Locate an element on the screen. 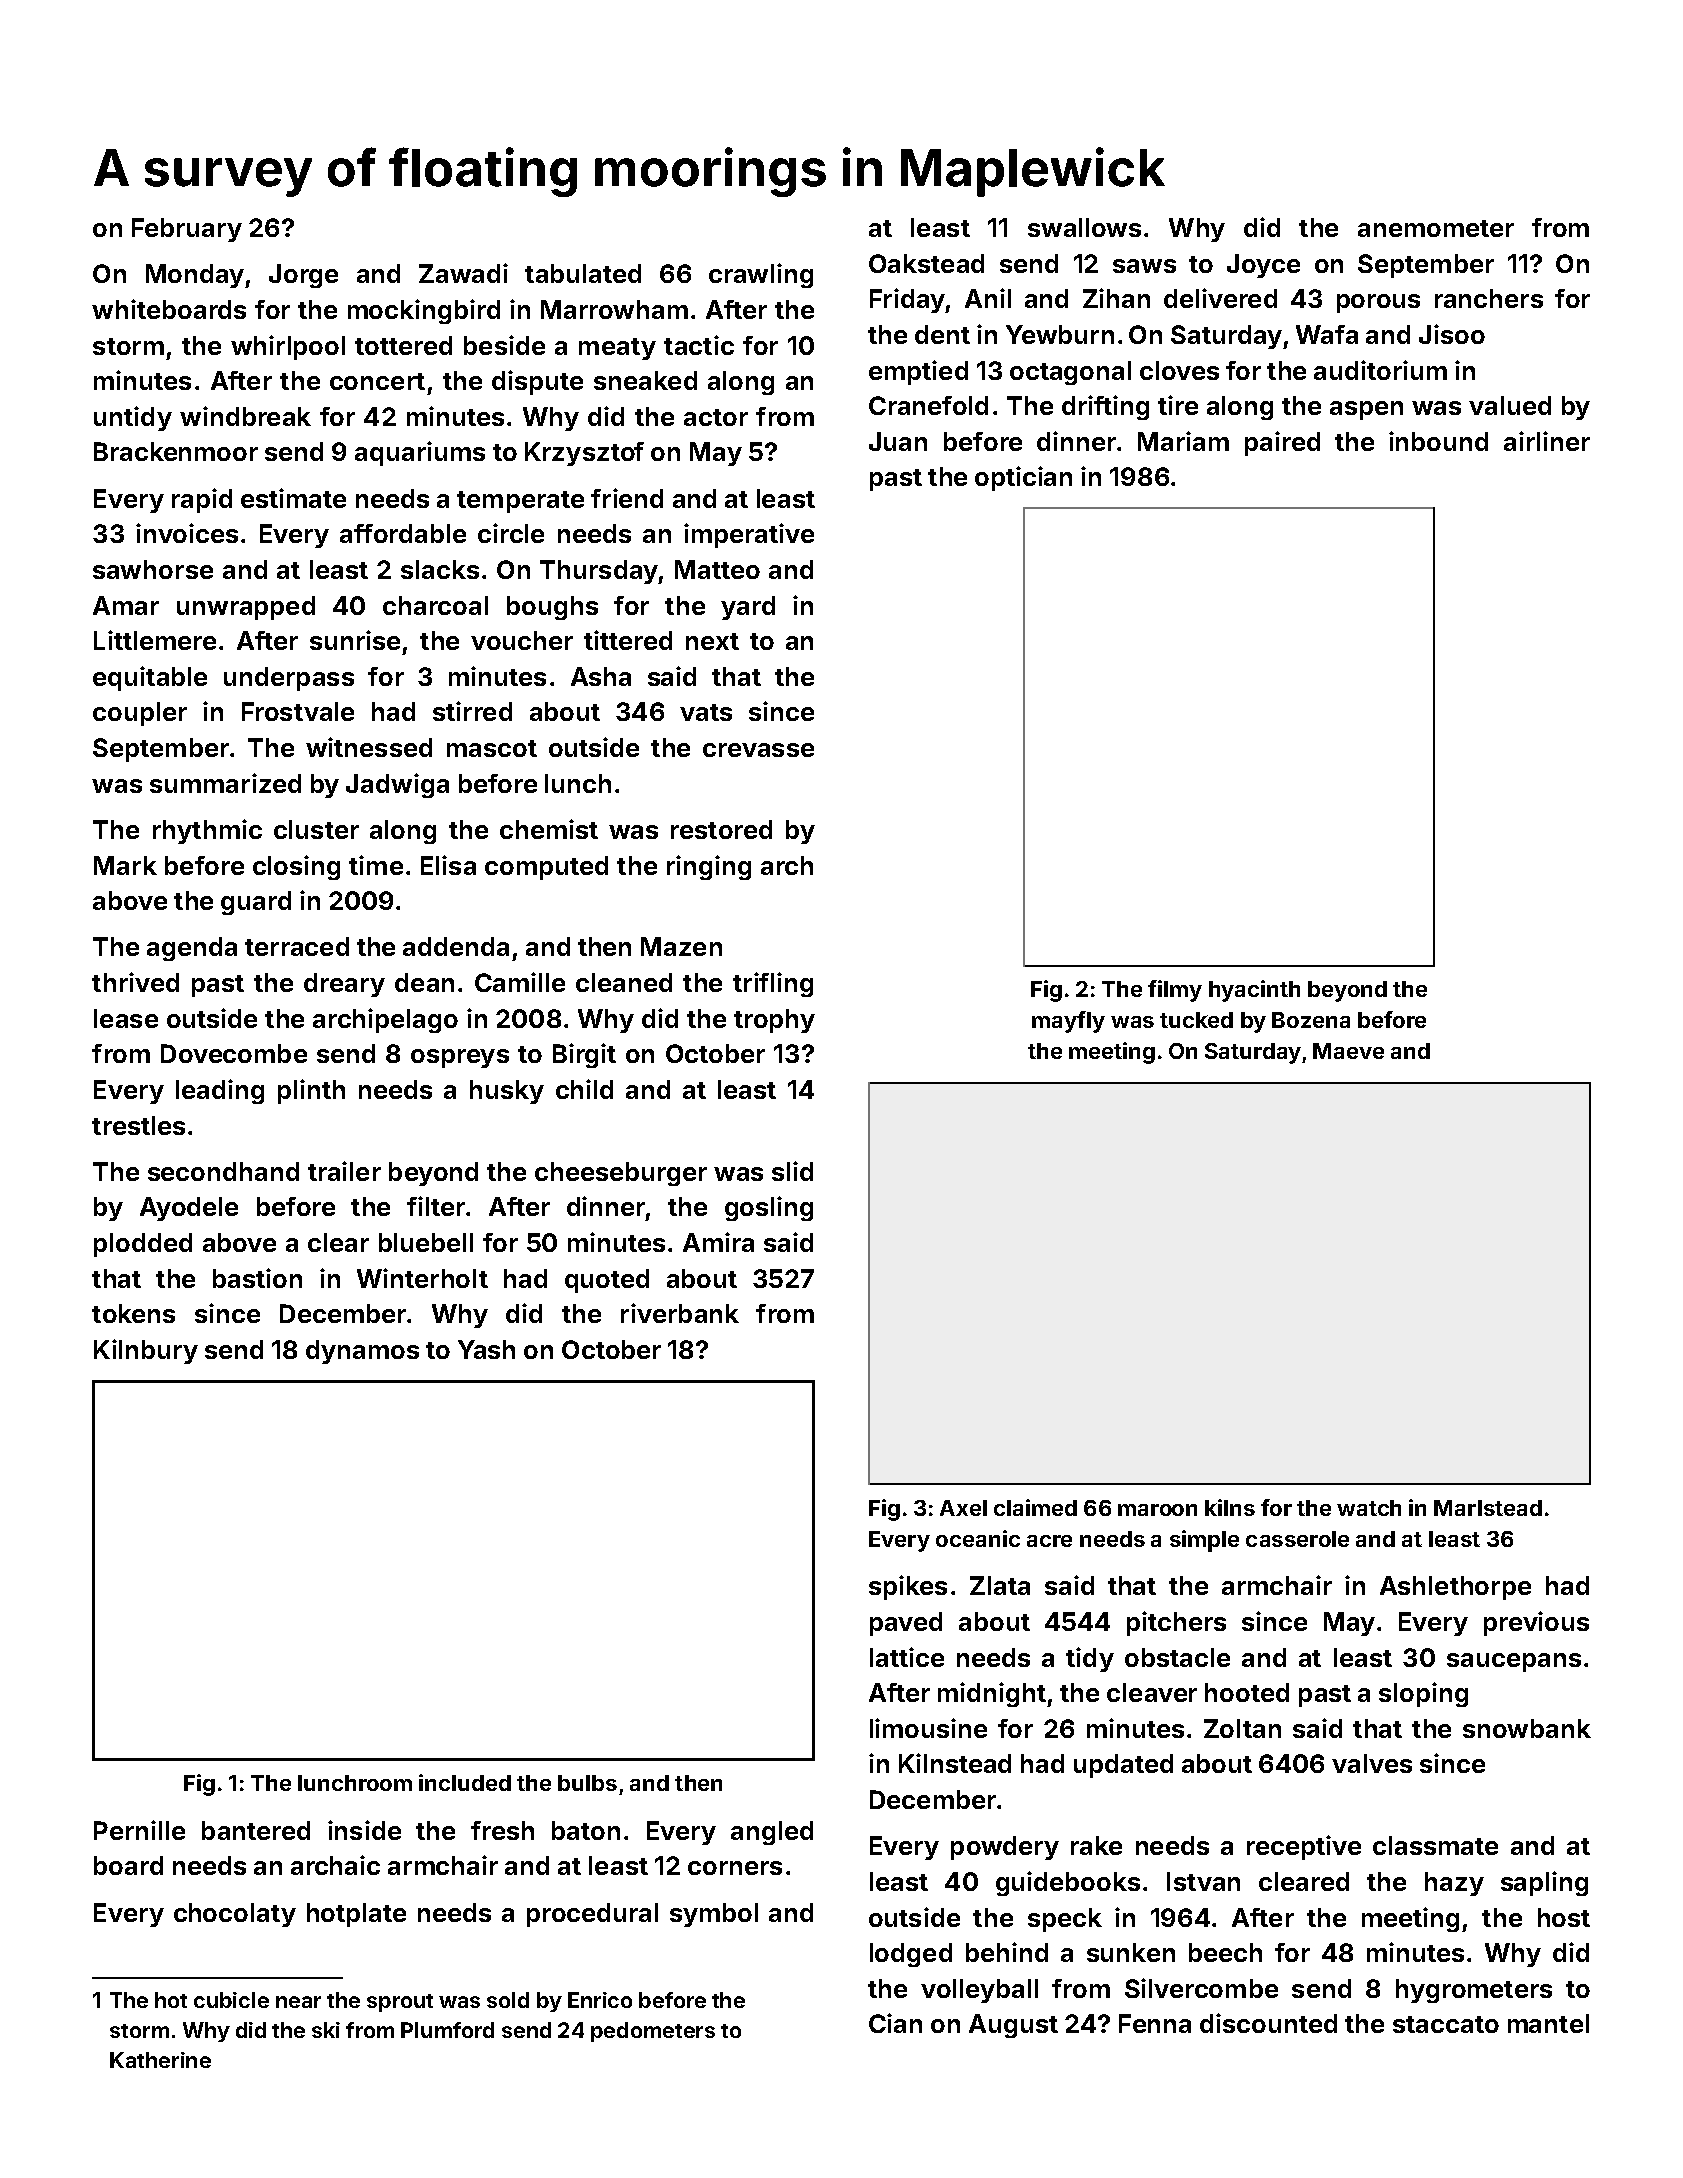 The height and width of the screenshot is (2178, 1683). anemometer is located at coordinates (1436, 228).
